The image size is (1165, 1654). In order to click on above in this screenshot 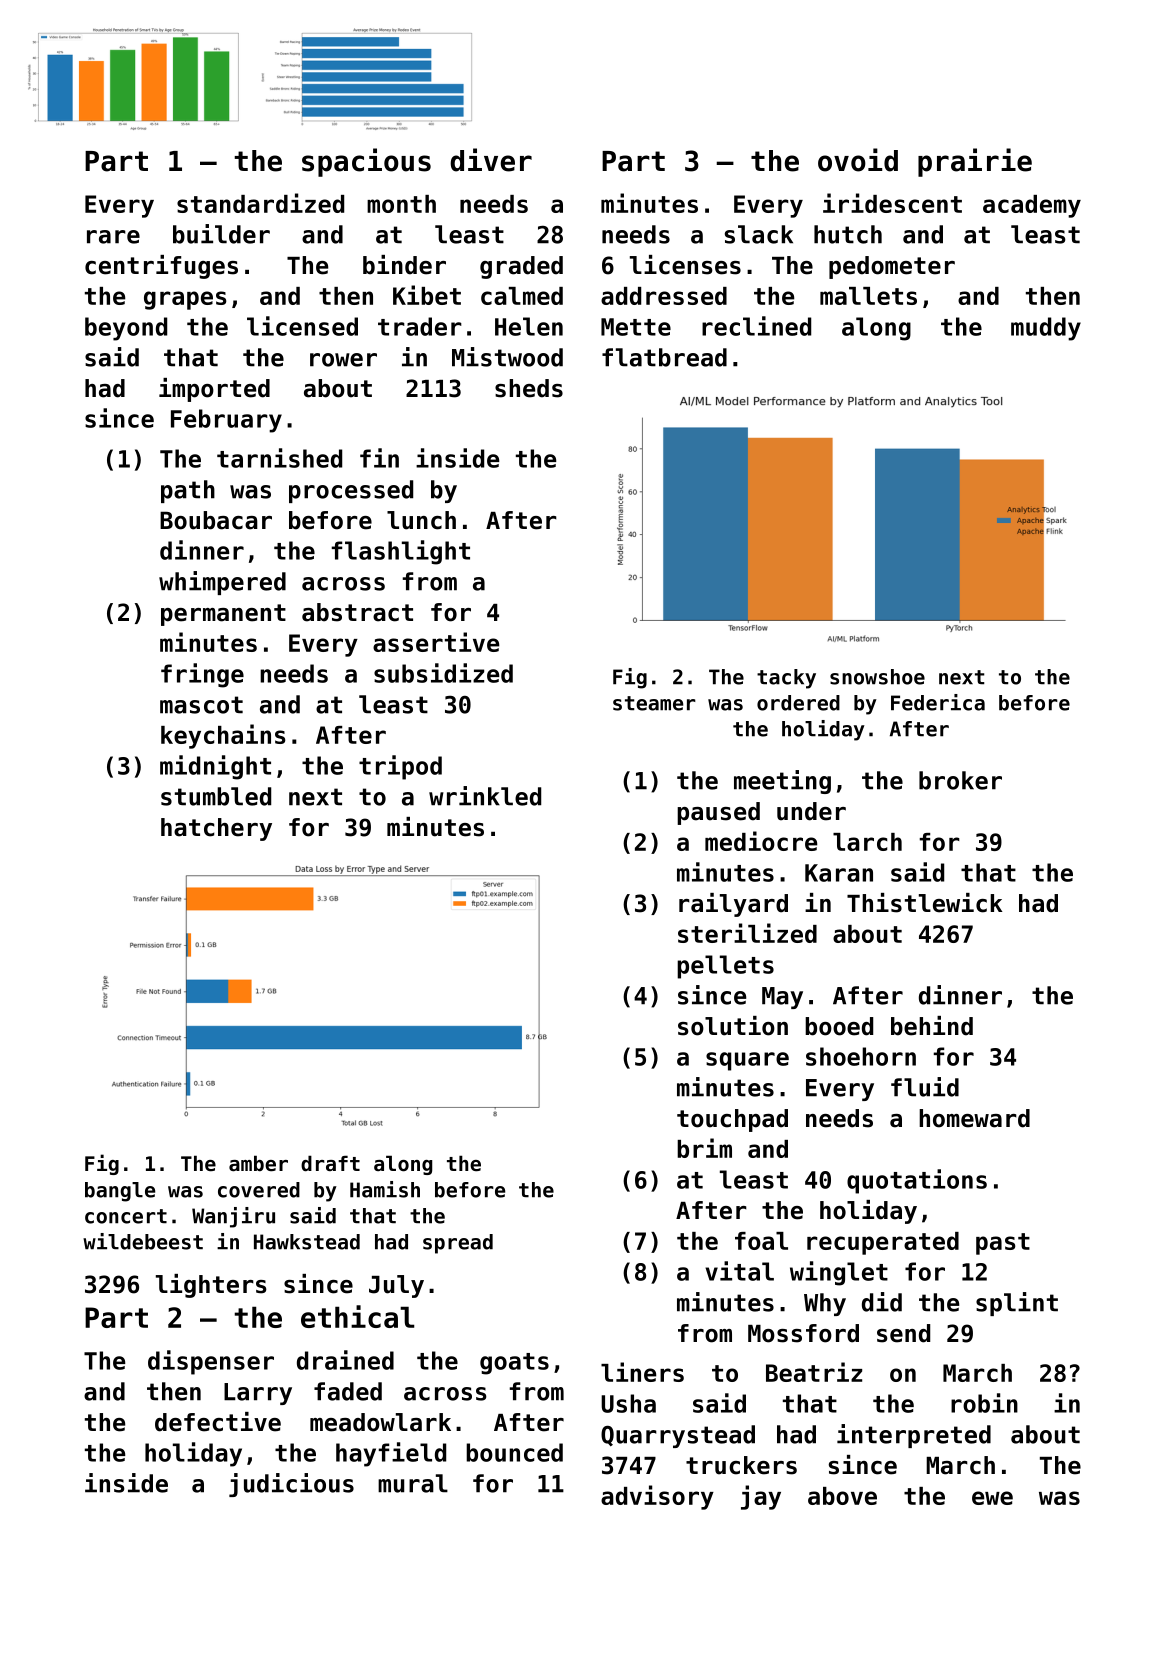, I will do `click(842, 1496)`.
